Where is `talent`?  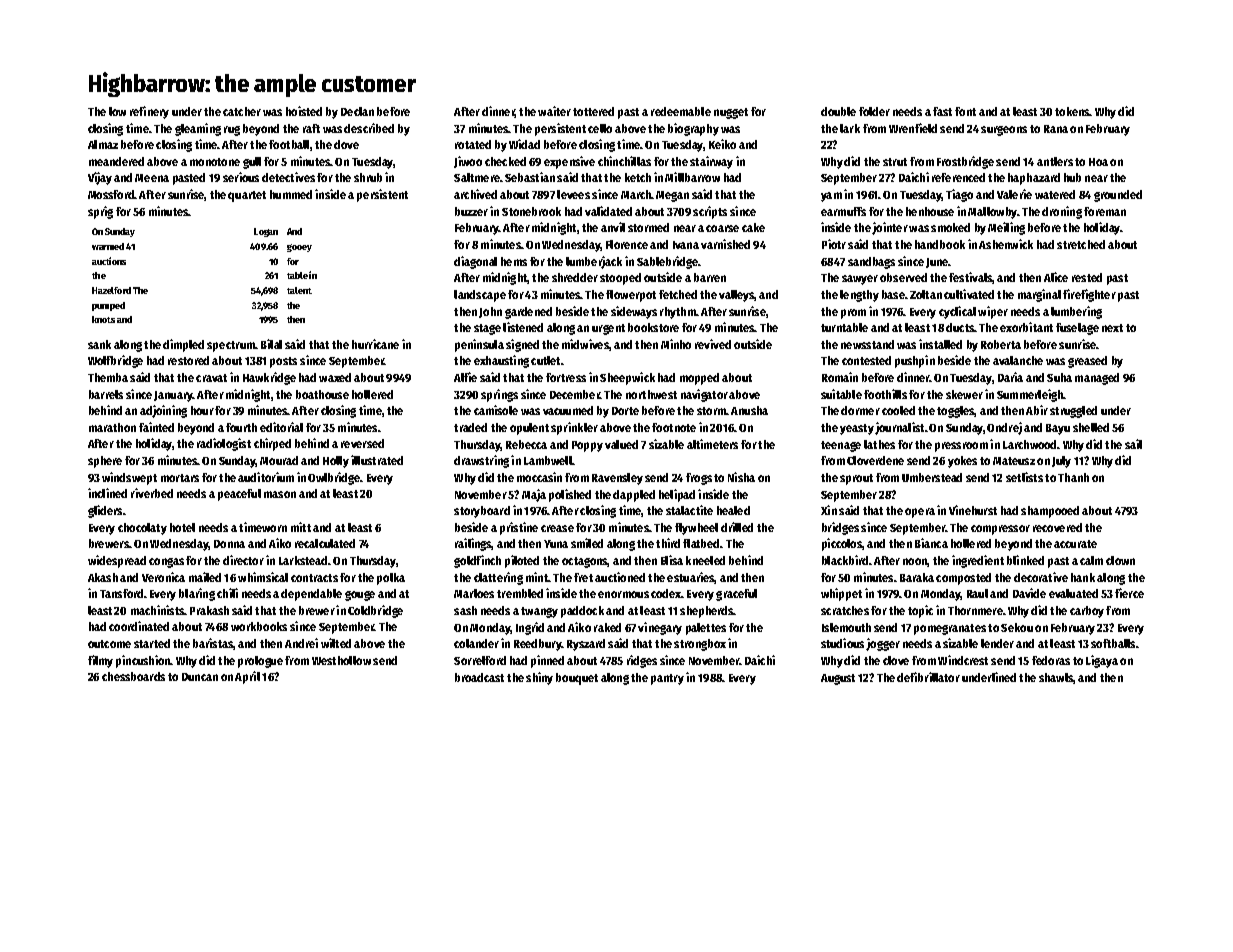 talent is located at coordinates (299, 290).
